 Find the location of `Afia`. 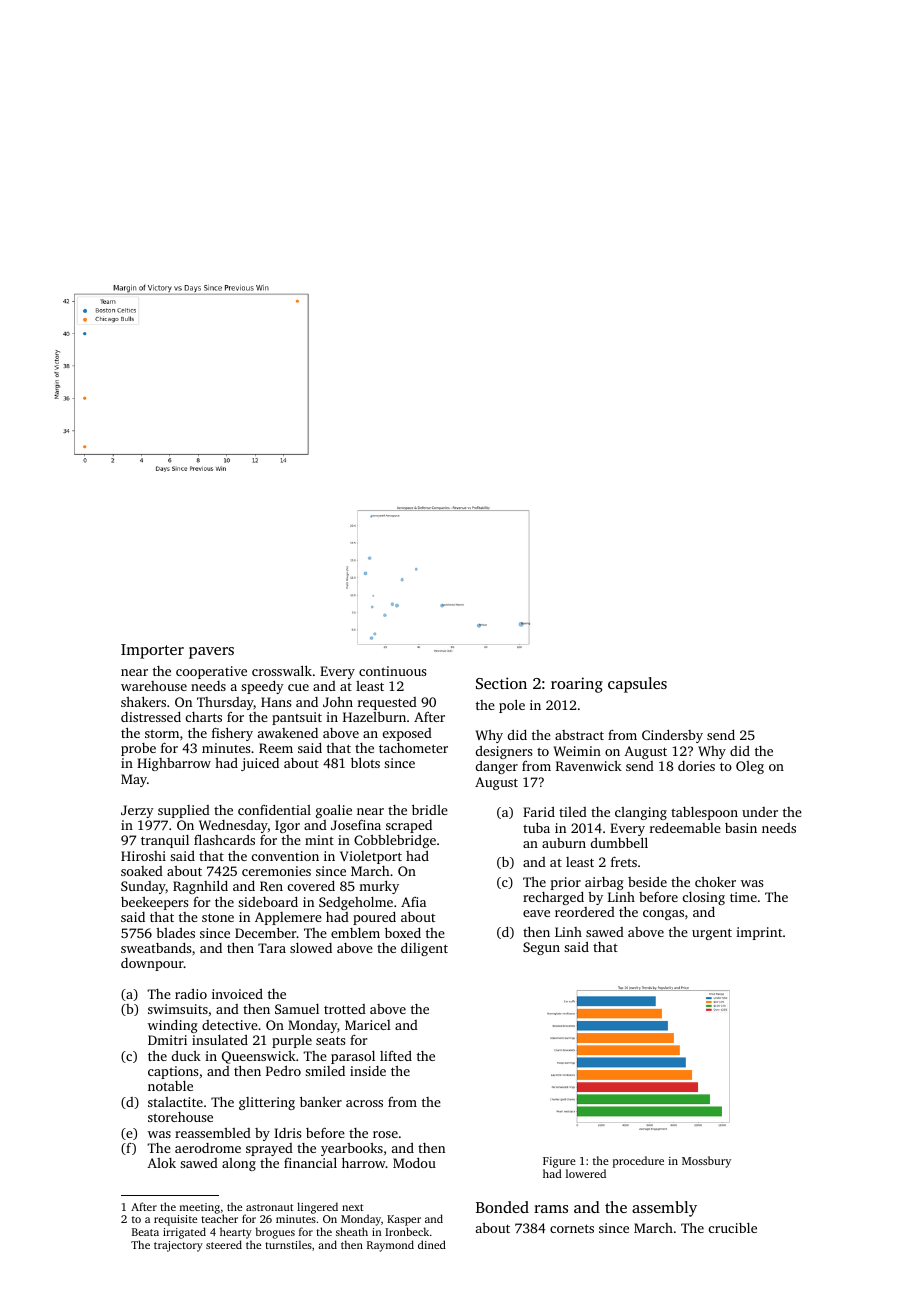

Afia is located at coordinates (413, 902).
